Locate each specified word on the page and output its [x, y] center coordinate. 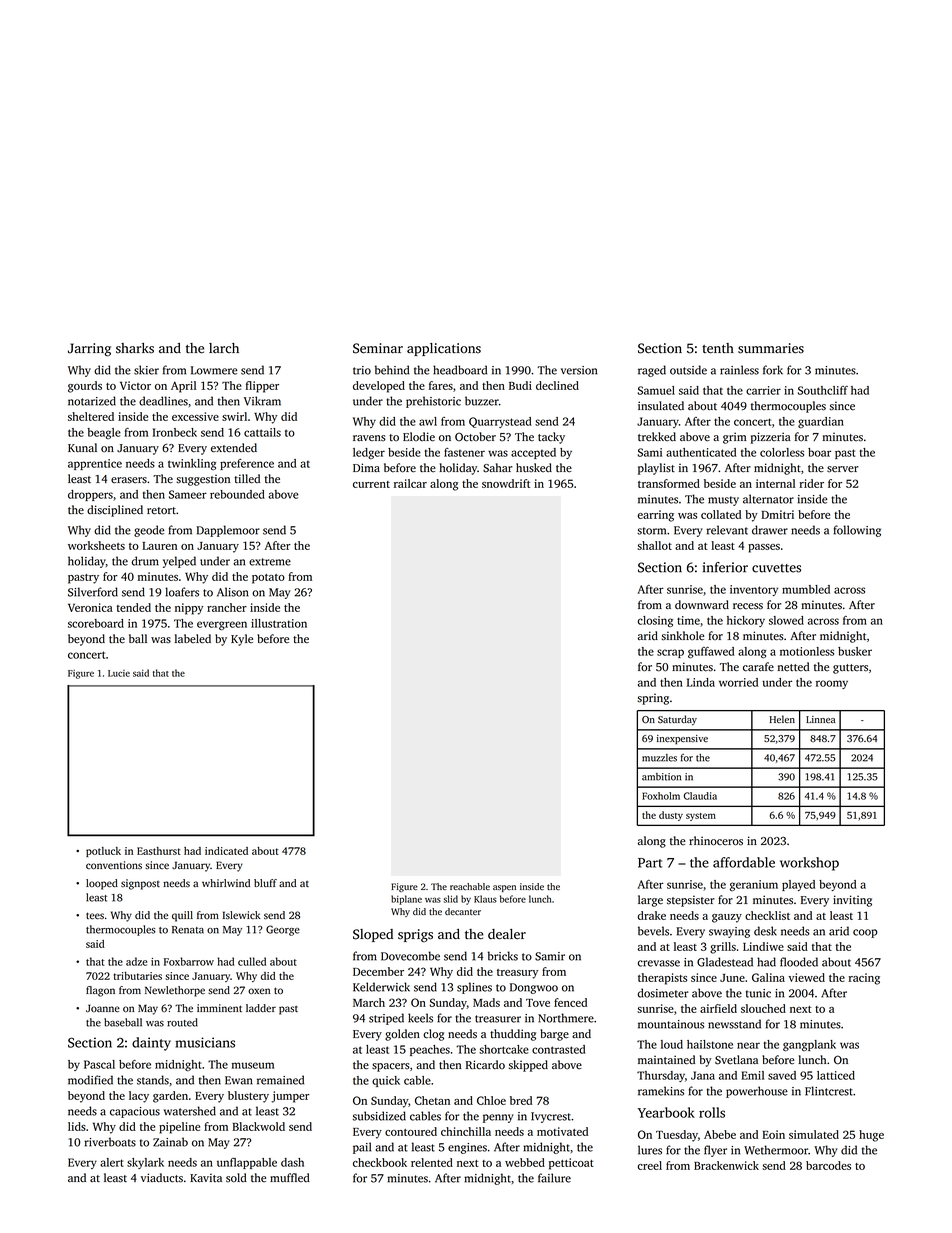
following [857, 531]
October [475, 437]
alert [112, 1162]
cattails [262, 432]
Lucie [119, 673]
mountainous [671, 1024]
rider [811, 483]
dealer [507, 934]
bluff [265, 883]
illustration [279, 623]
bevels [653, 931]
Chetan [432, 1100]
